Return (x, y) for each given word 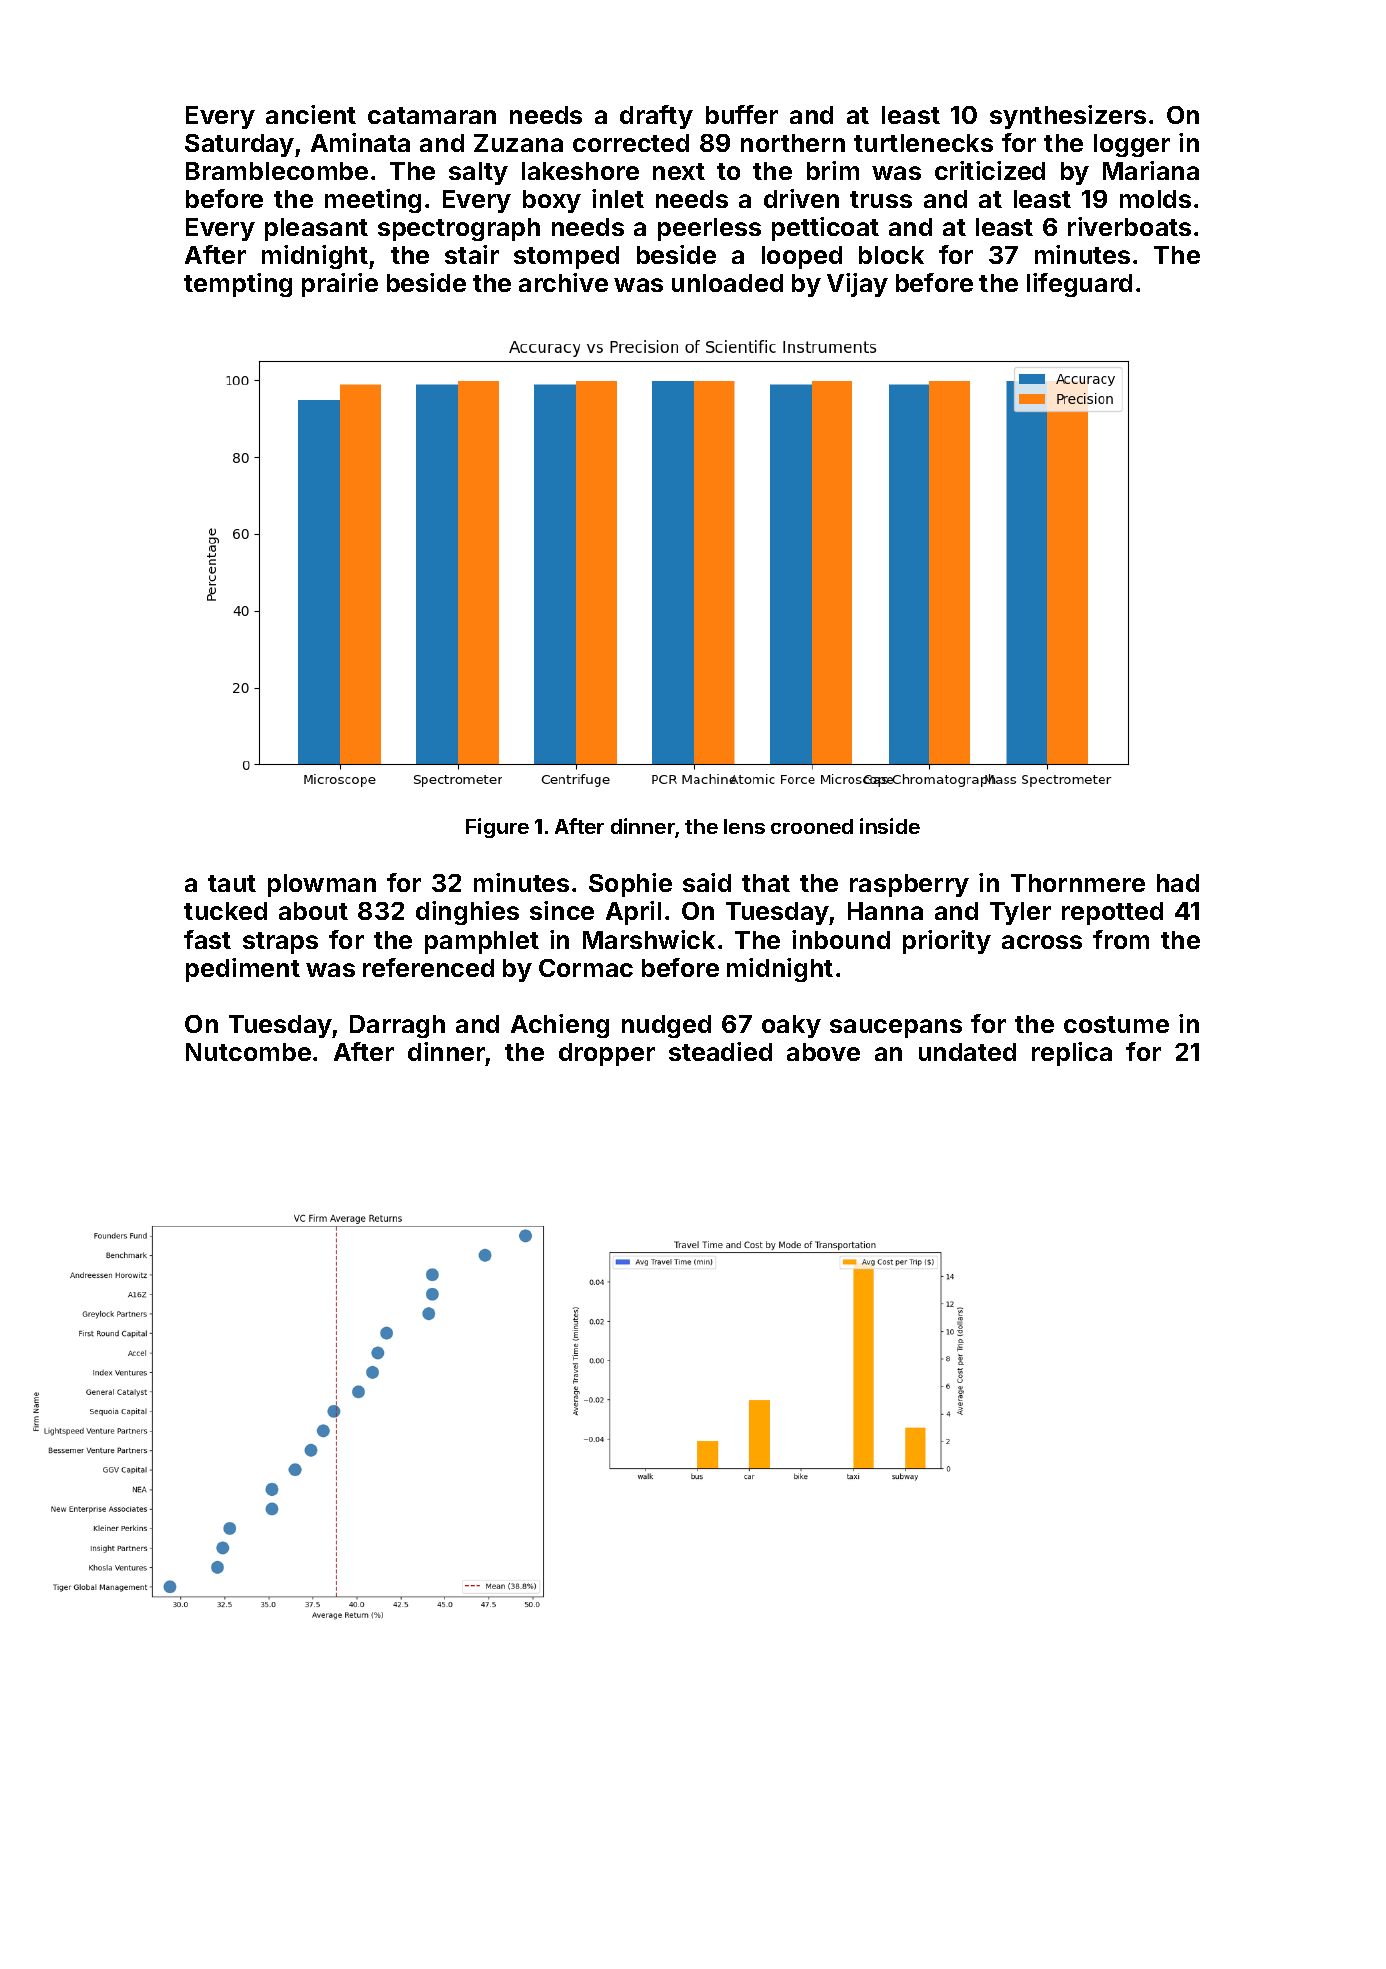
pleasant (316, 229)
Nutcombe (248, 1052)
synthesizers (1068, 117)
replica (1072, 1054)
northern (793, 143)
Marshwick (649, 939)
